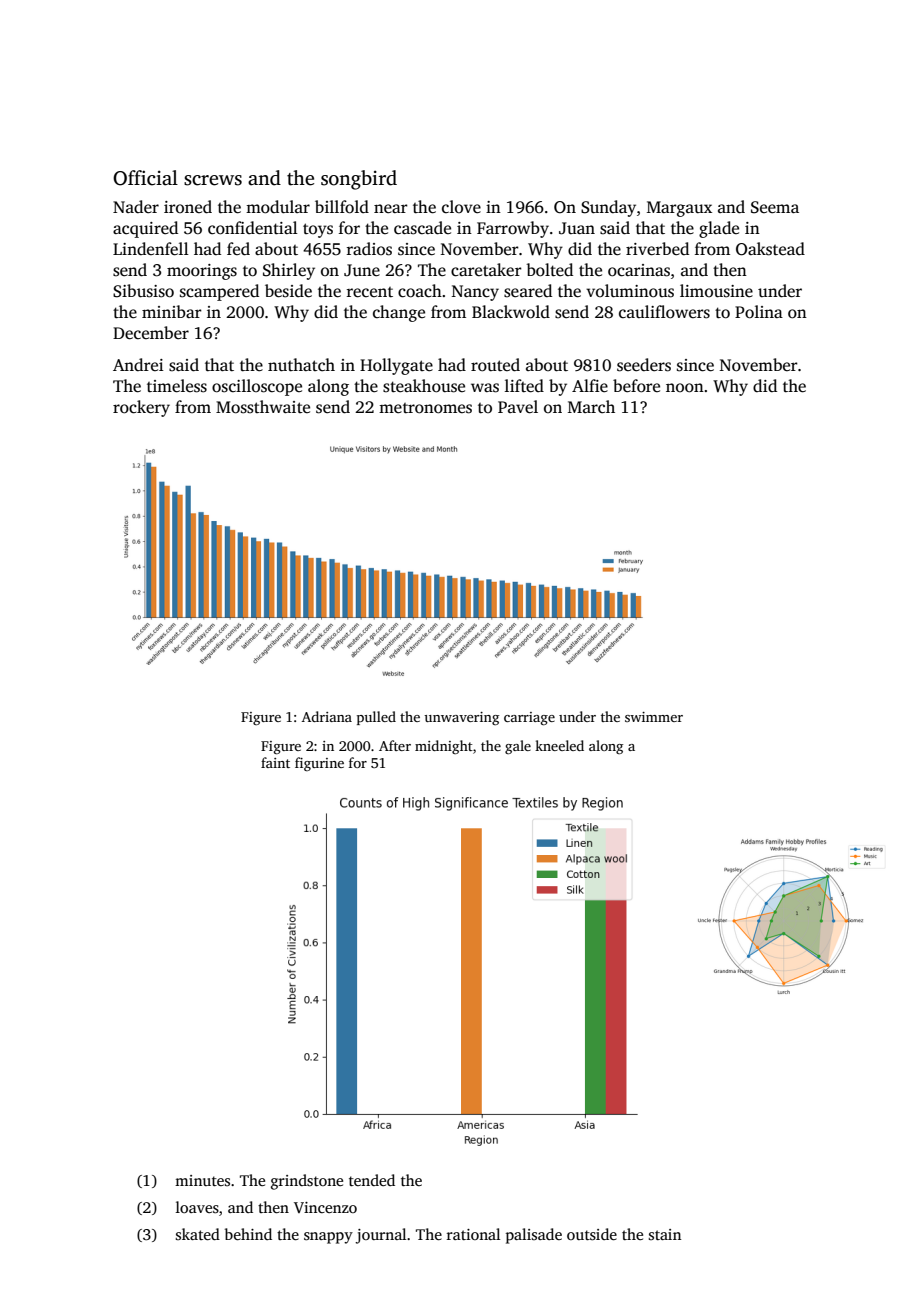  I want to click on kneeled, so click(559, 745).
